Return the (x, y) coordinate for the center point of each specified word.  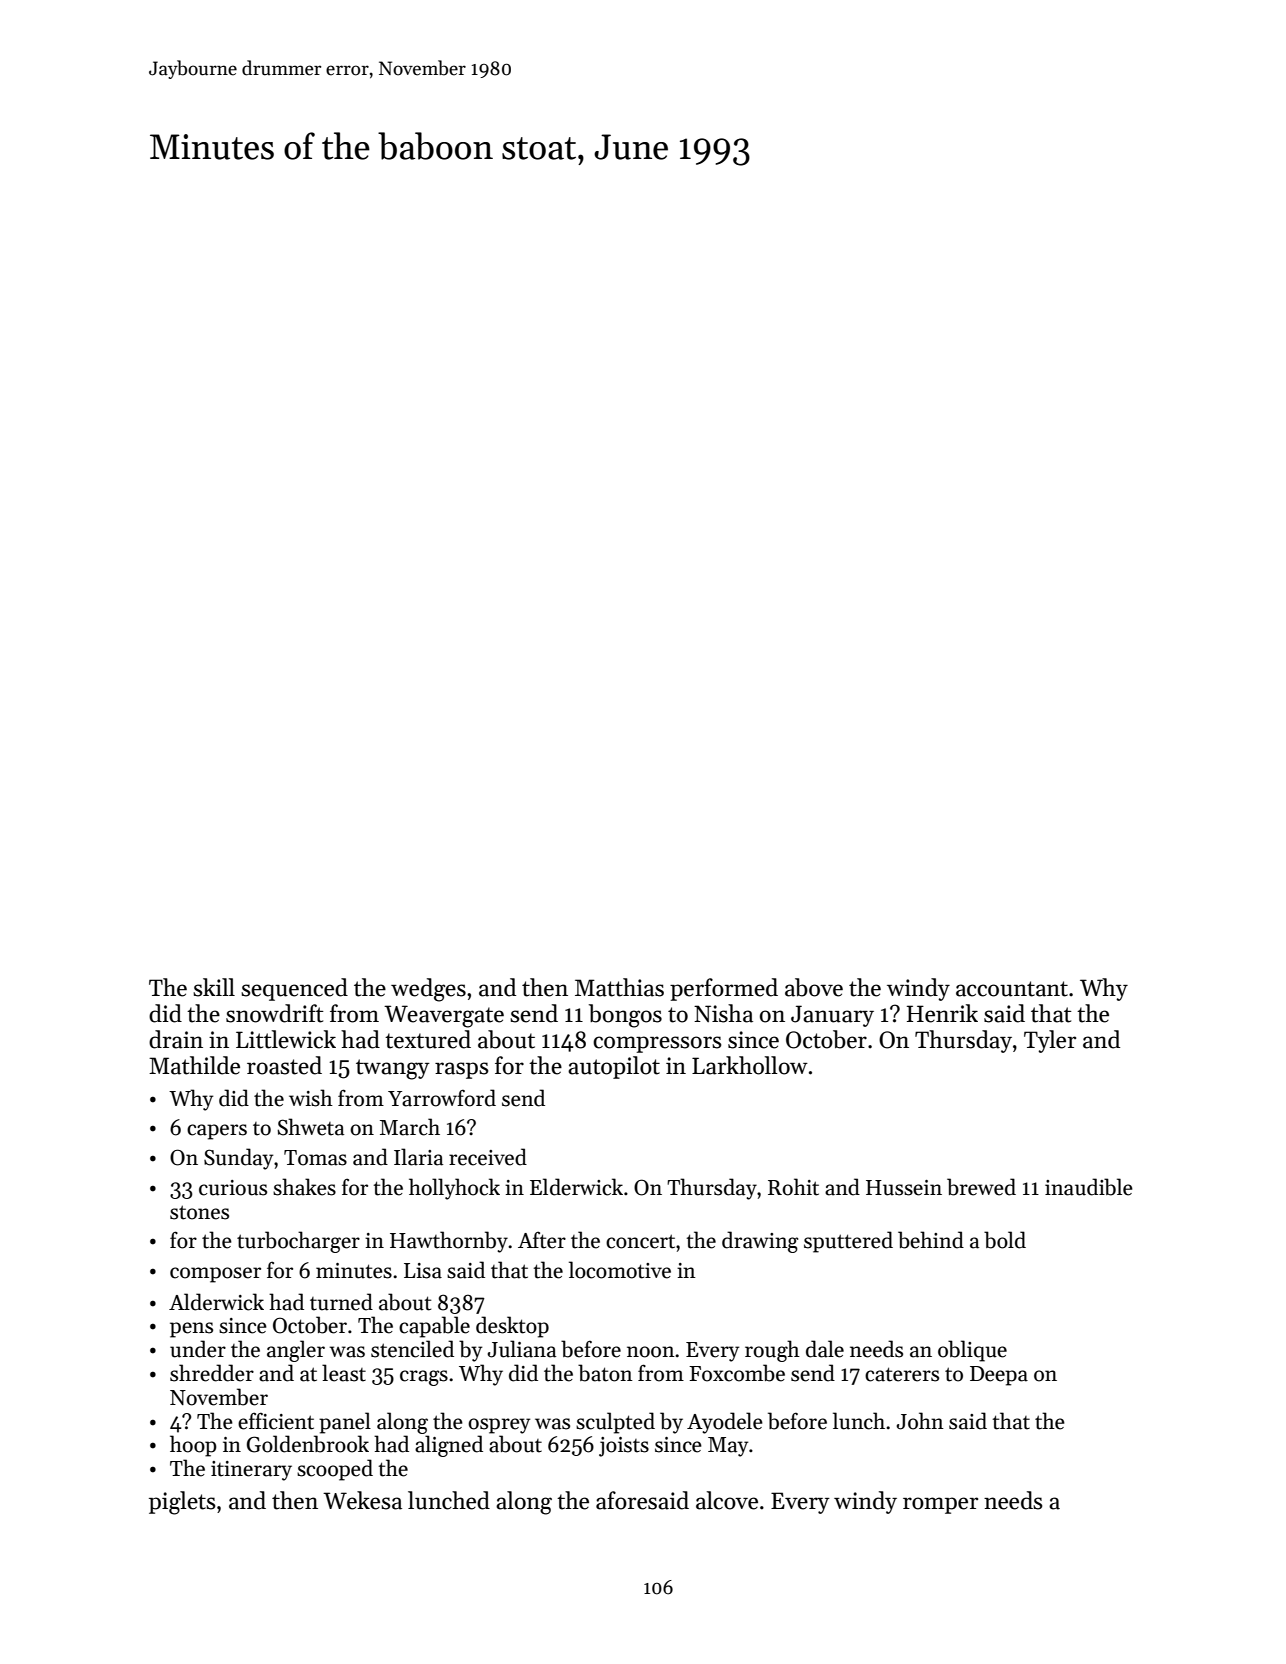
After (542, 1240)
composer (215, 1275)
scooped (335, 1470)
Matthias (619, 987)
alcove (727, 1500)
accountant (1012, 989)
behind (931, 1240)
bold (1005, 1240)
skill (214, 987)
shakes (304, 1187)
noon (651, 1352)
